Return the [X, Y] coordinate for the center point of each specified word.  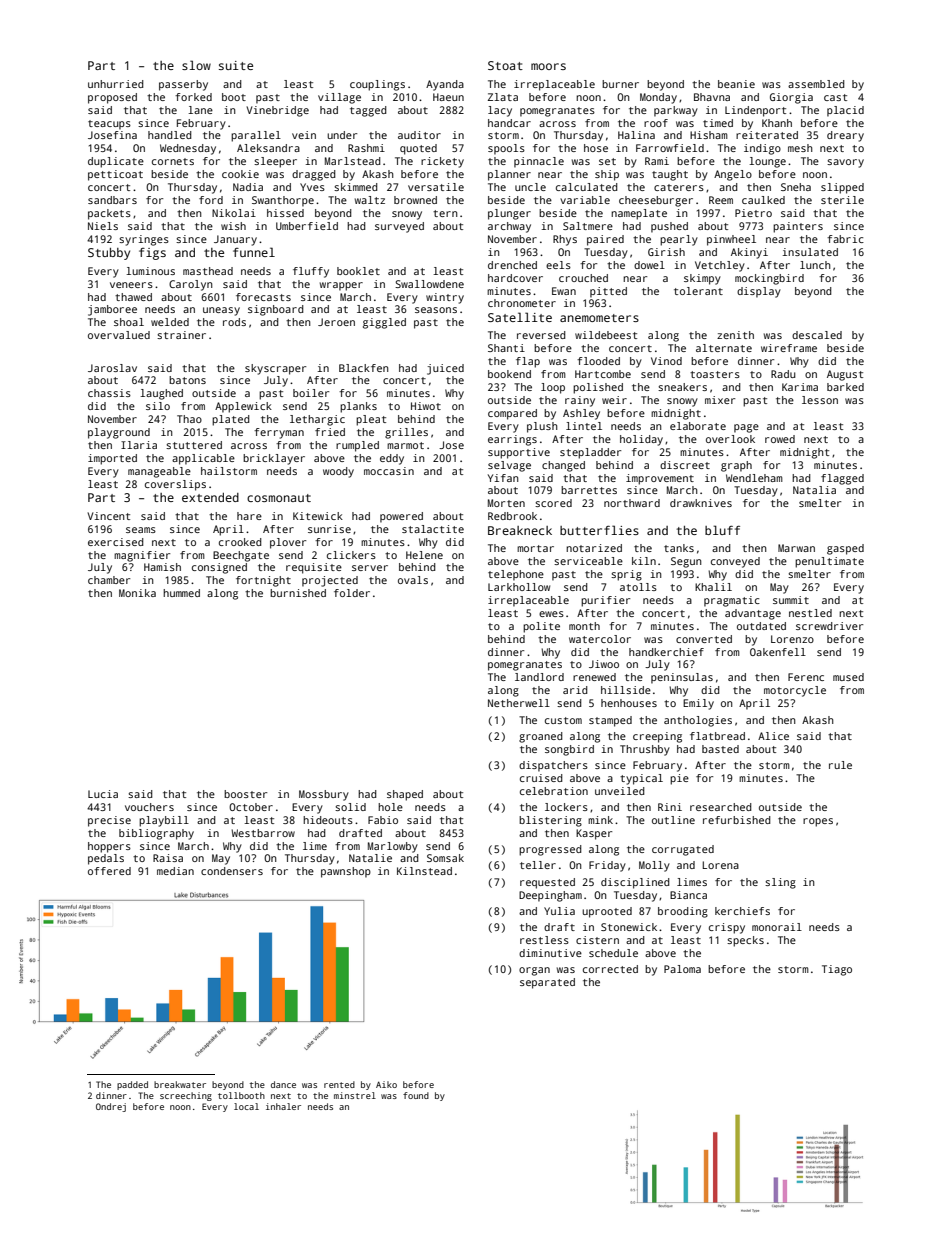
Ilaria [139, 445]
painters [798, 227]
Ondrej [111, 1107]
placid [845, 111]
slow [196, 65]
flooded [598, 361]
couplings [377, 85]
